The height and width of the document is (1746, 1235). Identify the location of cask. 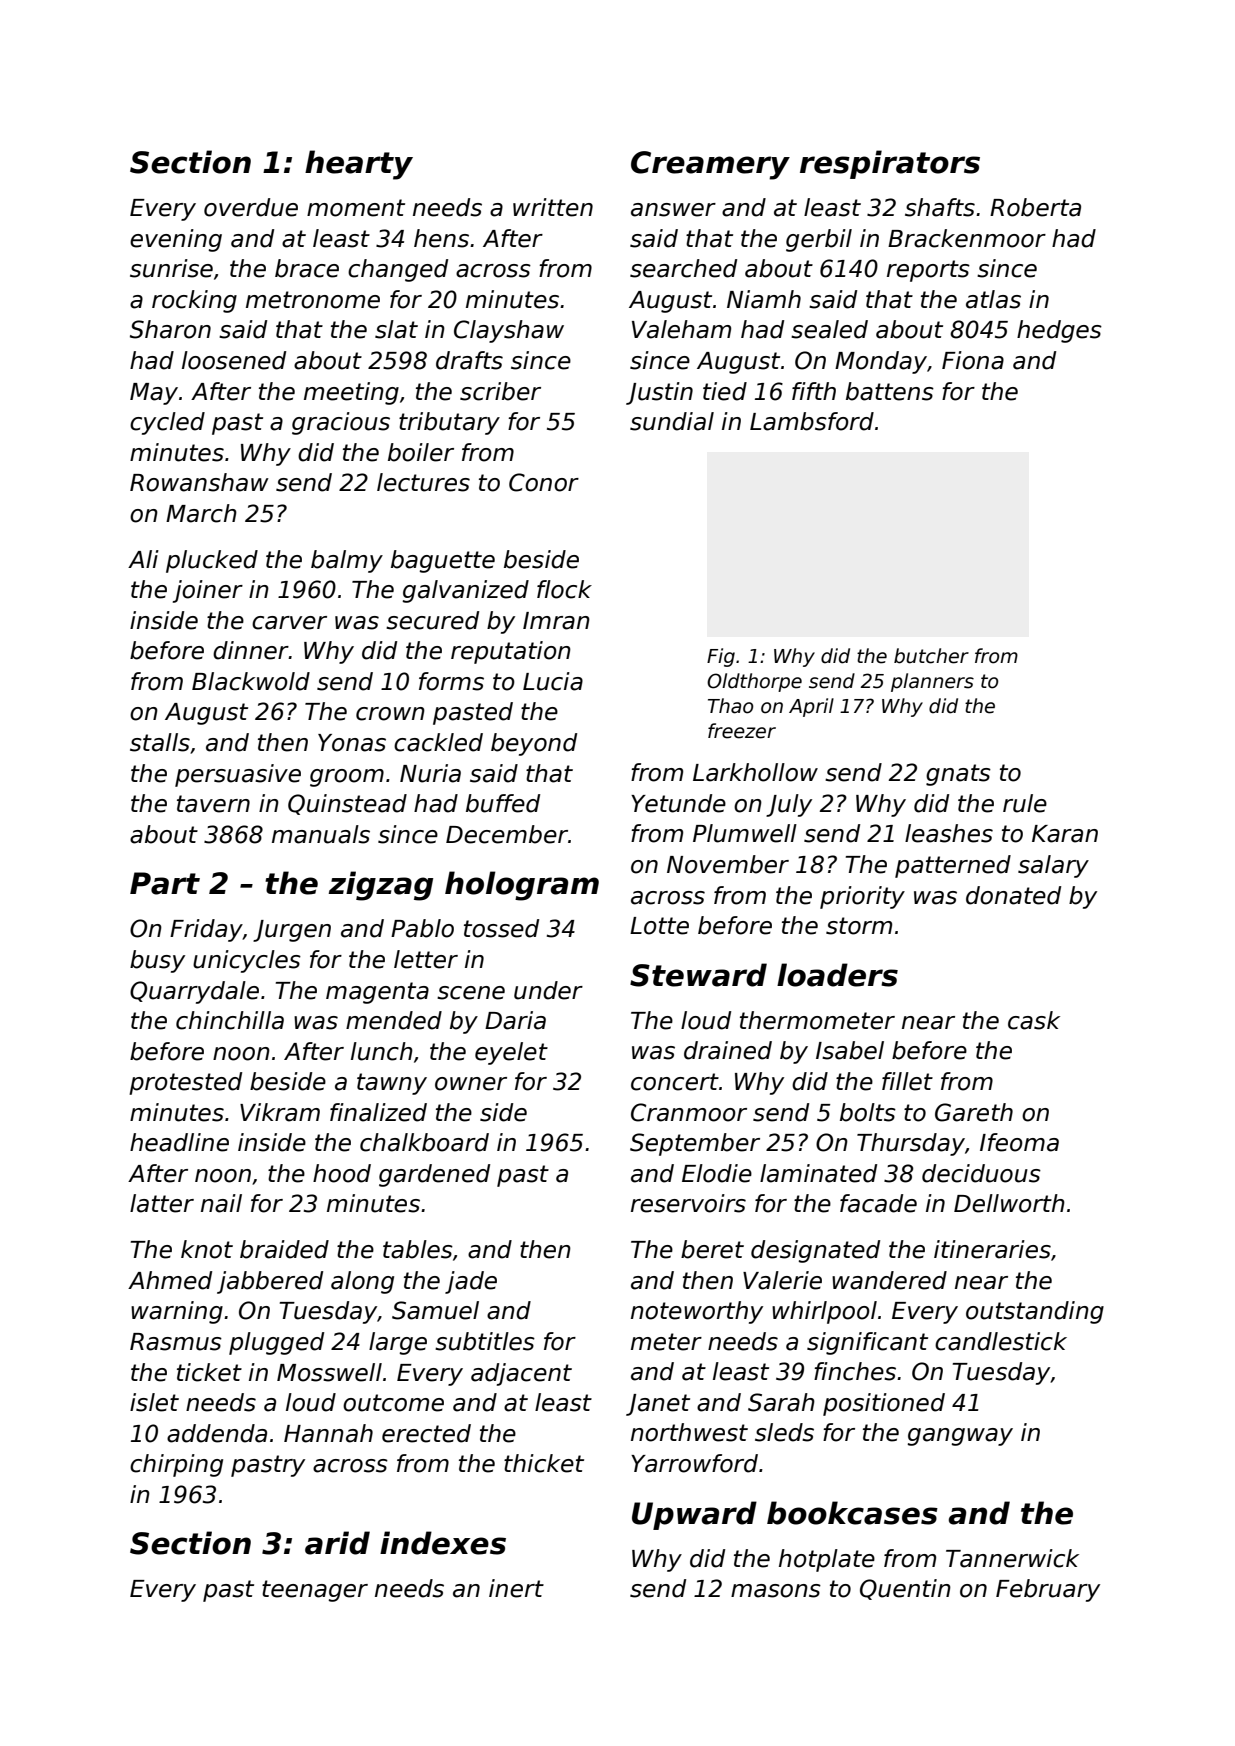
(1034, 1020).
